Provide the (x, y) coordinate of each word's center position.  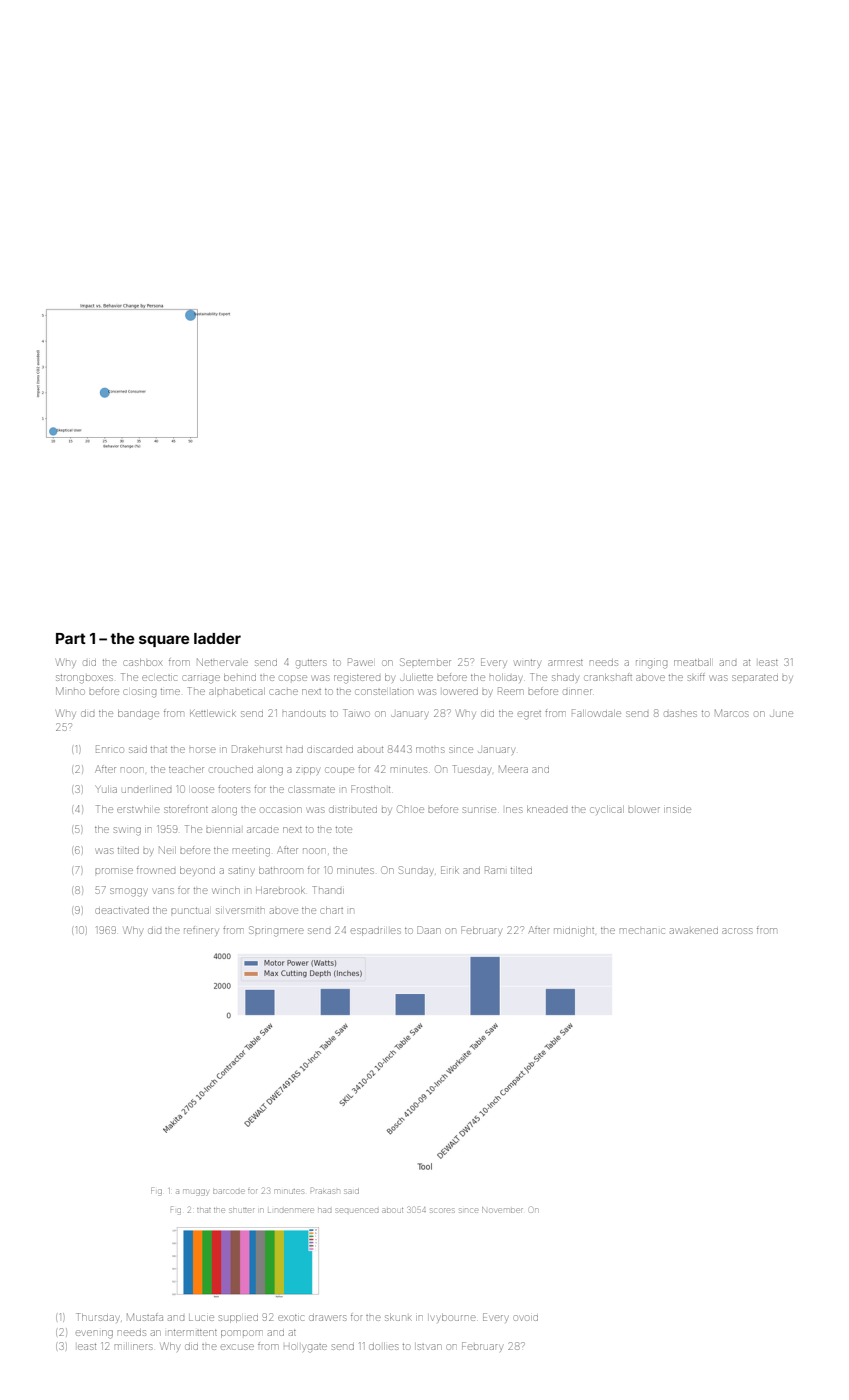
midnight (574, 932)
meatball (692, 662)
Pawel (360, 662)
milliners (134, 1346)
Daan (429, 930)
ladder (217, 638)
